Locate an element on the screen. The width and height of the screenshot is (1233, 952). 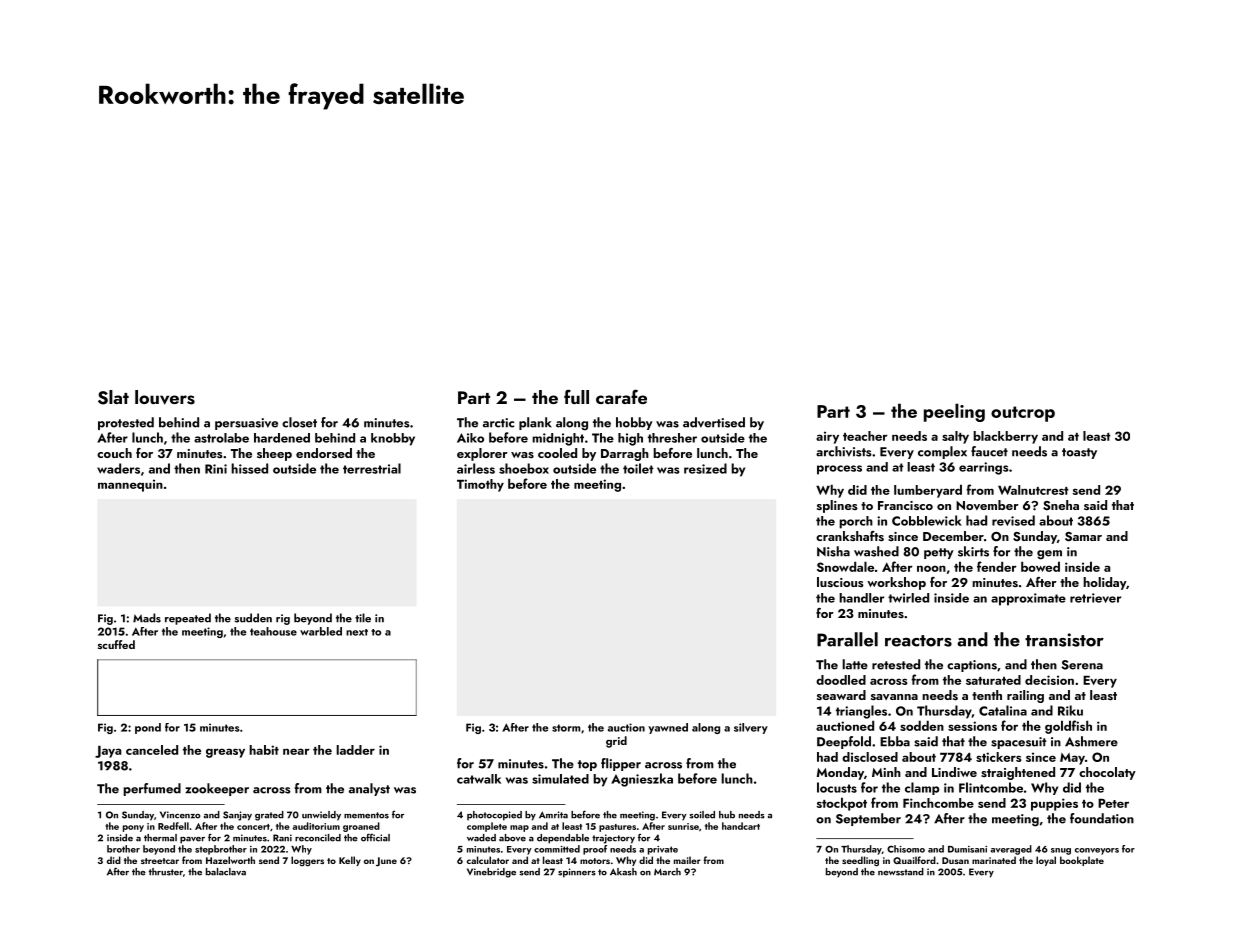
motors is located at coordinates (595, 861).
